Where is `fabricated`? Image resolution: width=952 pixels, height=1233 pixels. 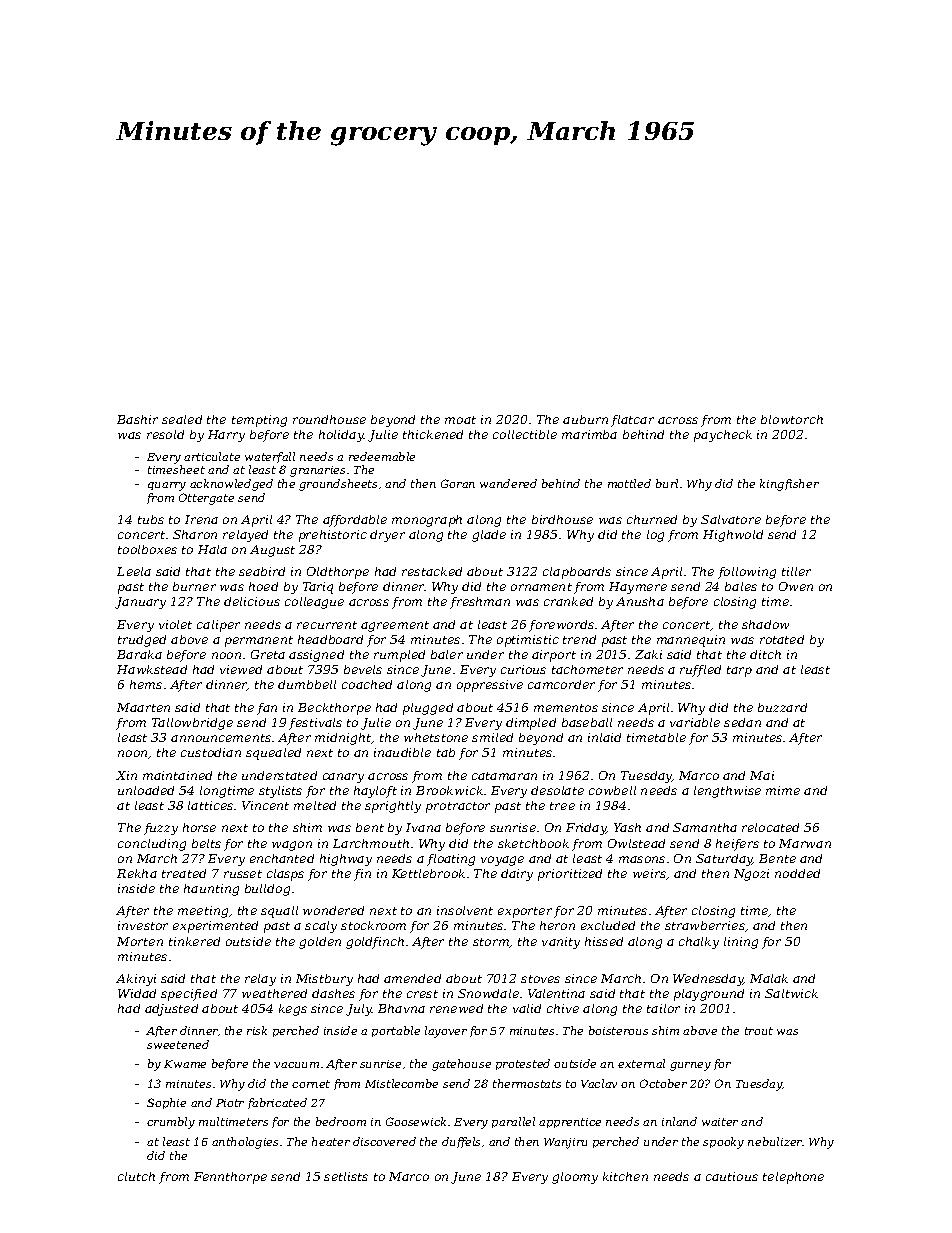 fabricated is located at coordinates (277, 1103).
